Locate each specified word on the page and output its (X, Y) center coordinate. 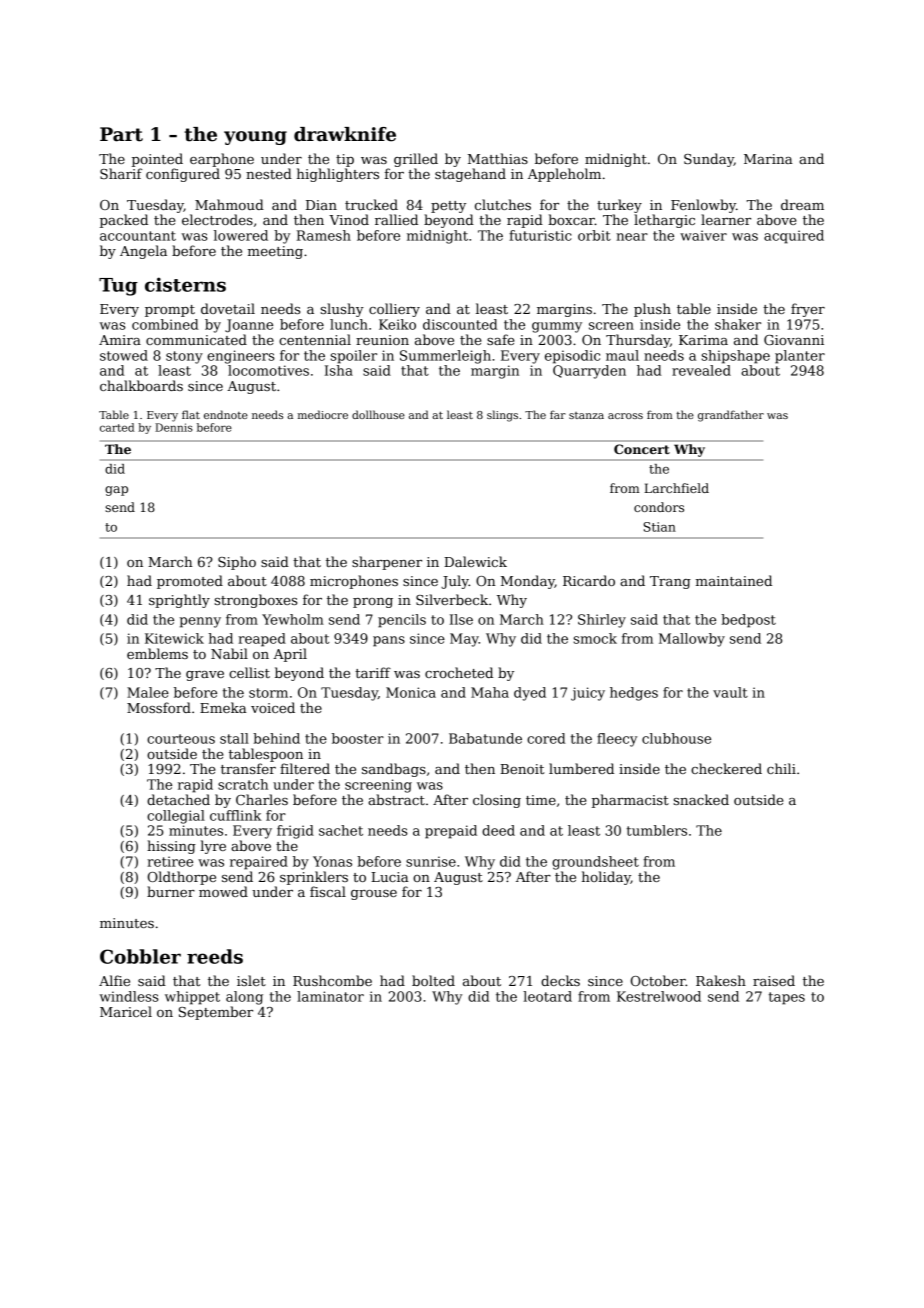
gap (116, 491)
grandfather (731, 416)
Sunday (709, 160)
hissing (171, 847)
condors (659, 507)
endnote (226, 414)
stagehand (470, 175)
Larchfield (676, 488)
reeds (215, 956)
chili (781, 768)
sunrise (431, 861)
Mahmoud (229, 204)
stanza (586, 415)
